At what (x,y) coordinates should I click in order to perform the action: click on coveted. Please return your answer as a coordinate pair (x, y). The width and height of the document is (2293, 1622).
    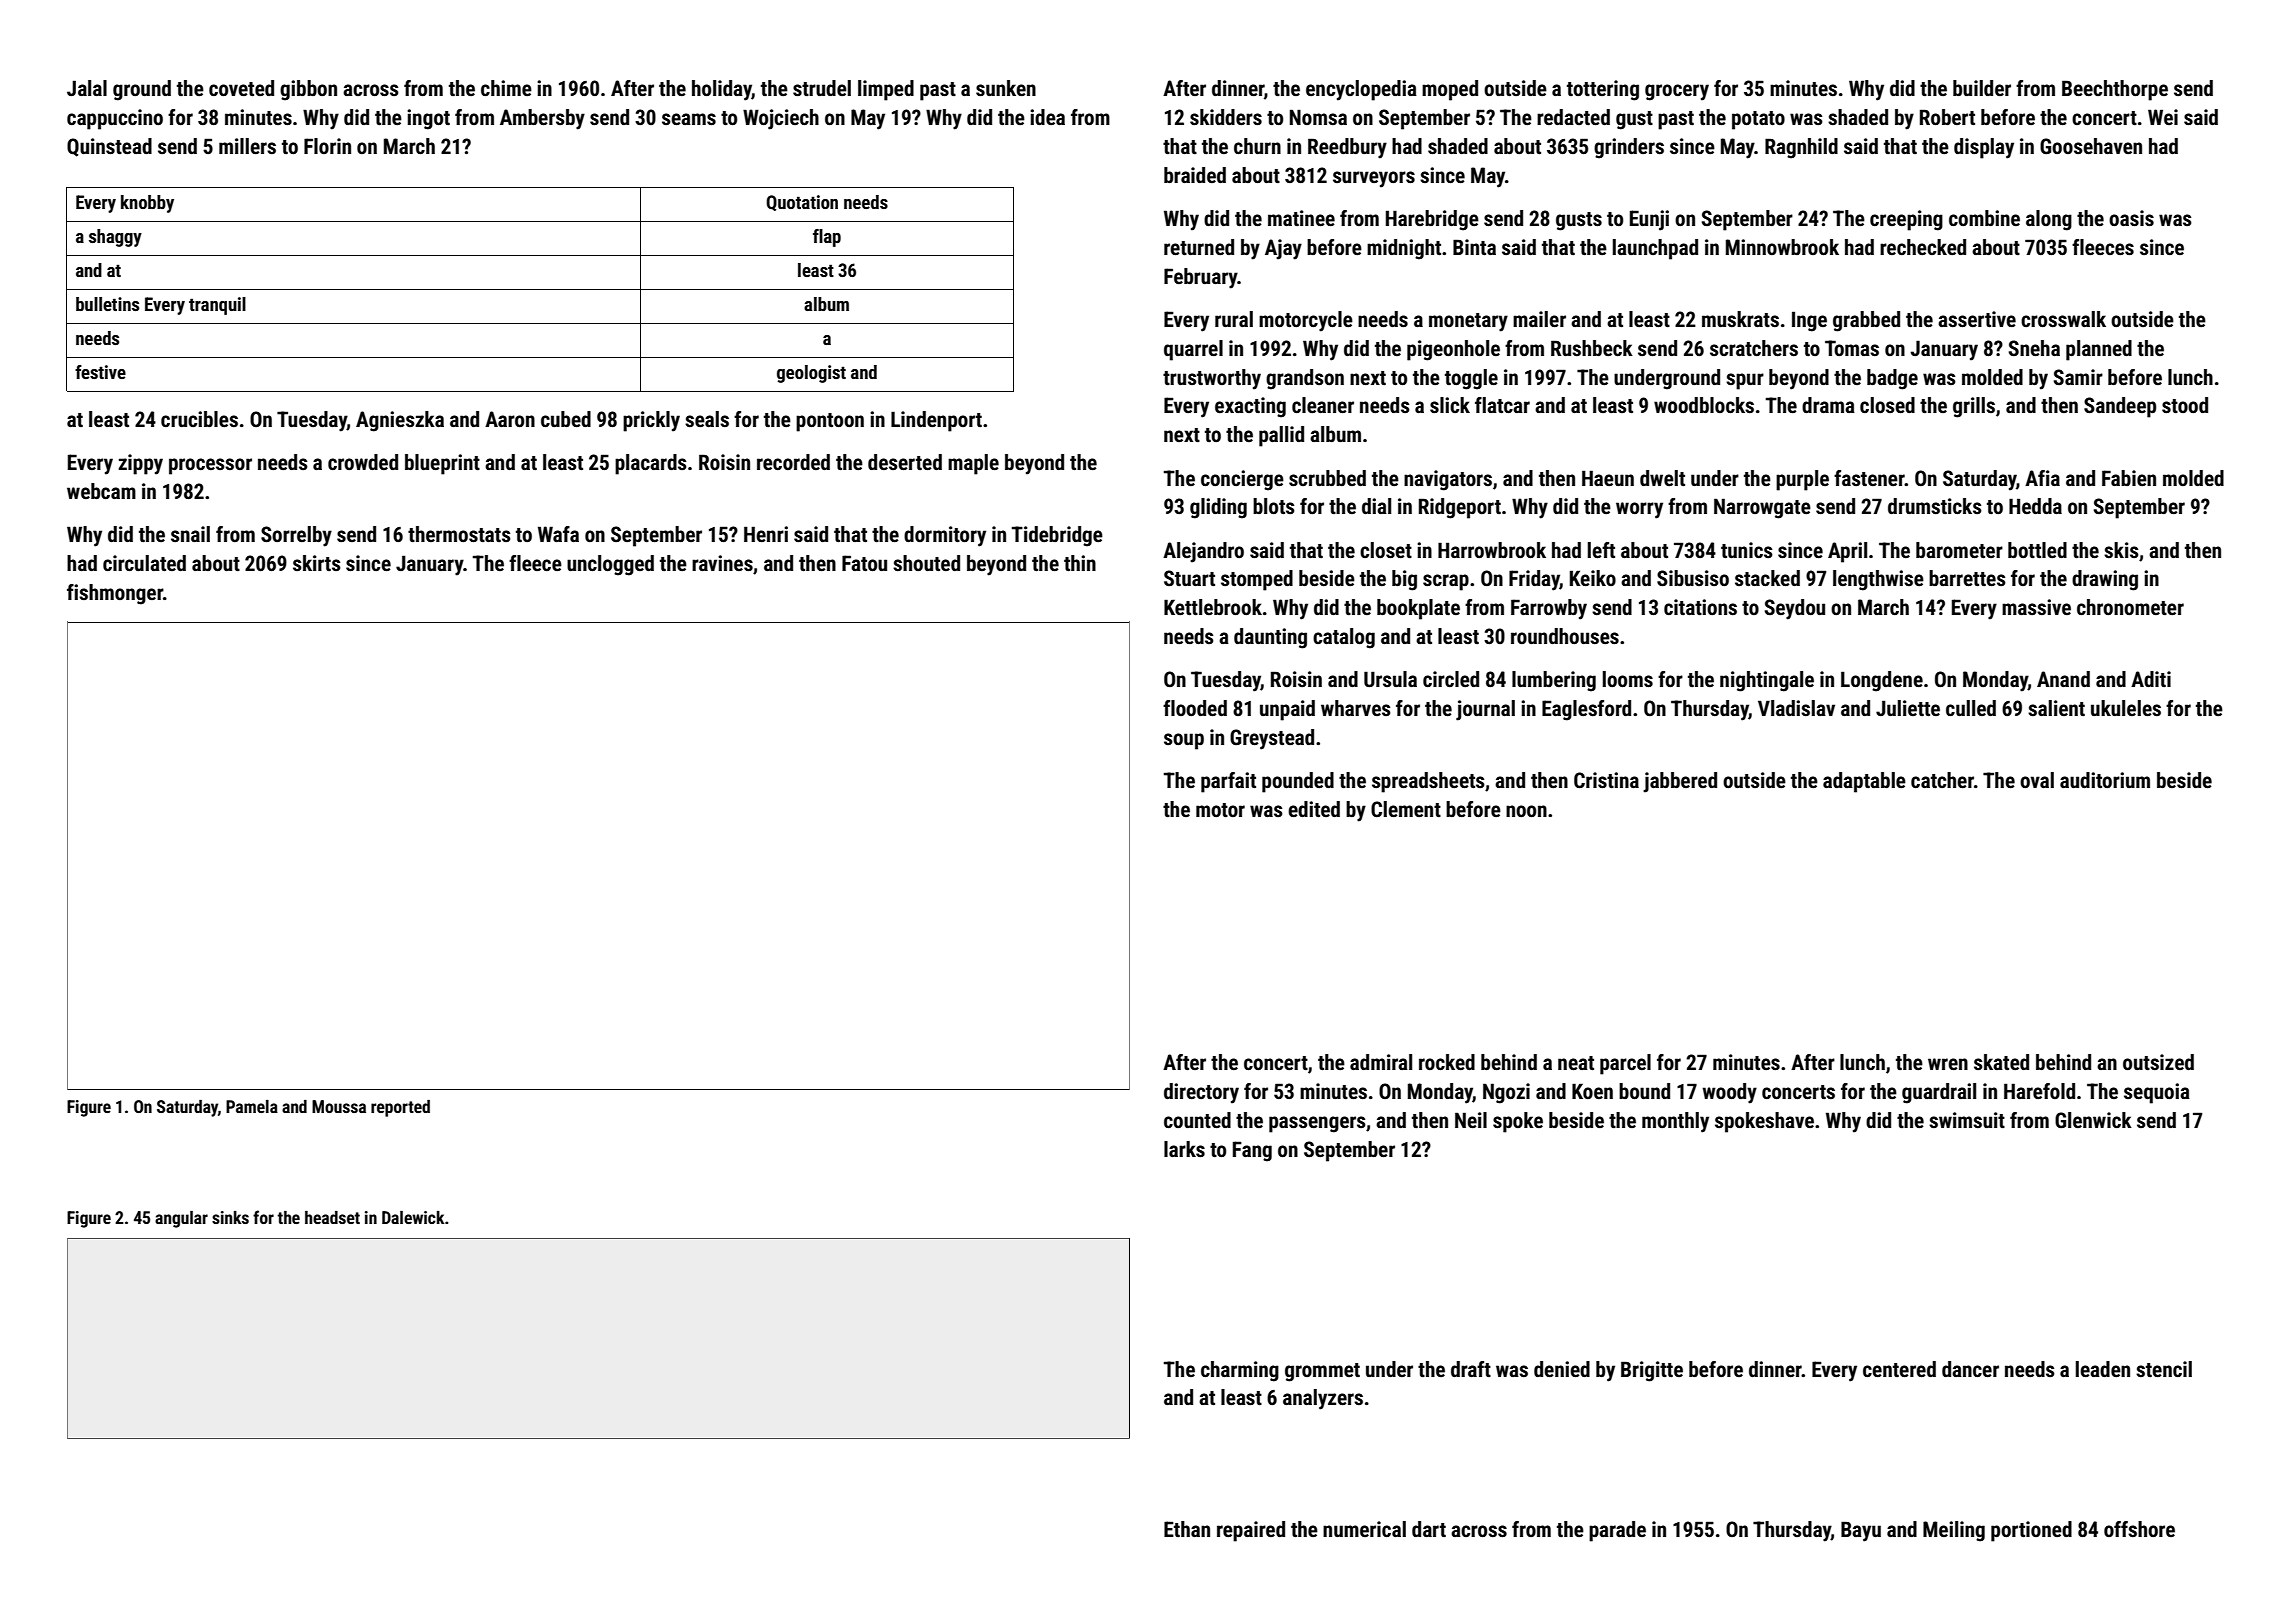
    Looking at the image, I should click on (241, 88).
